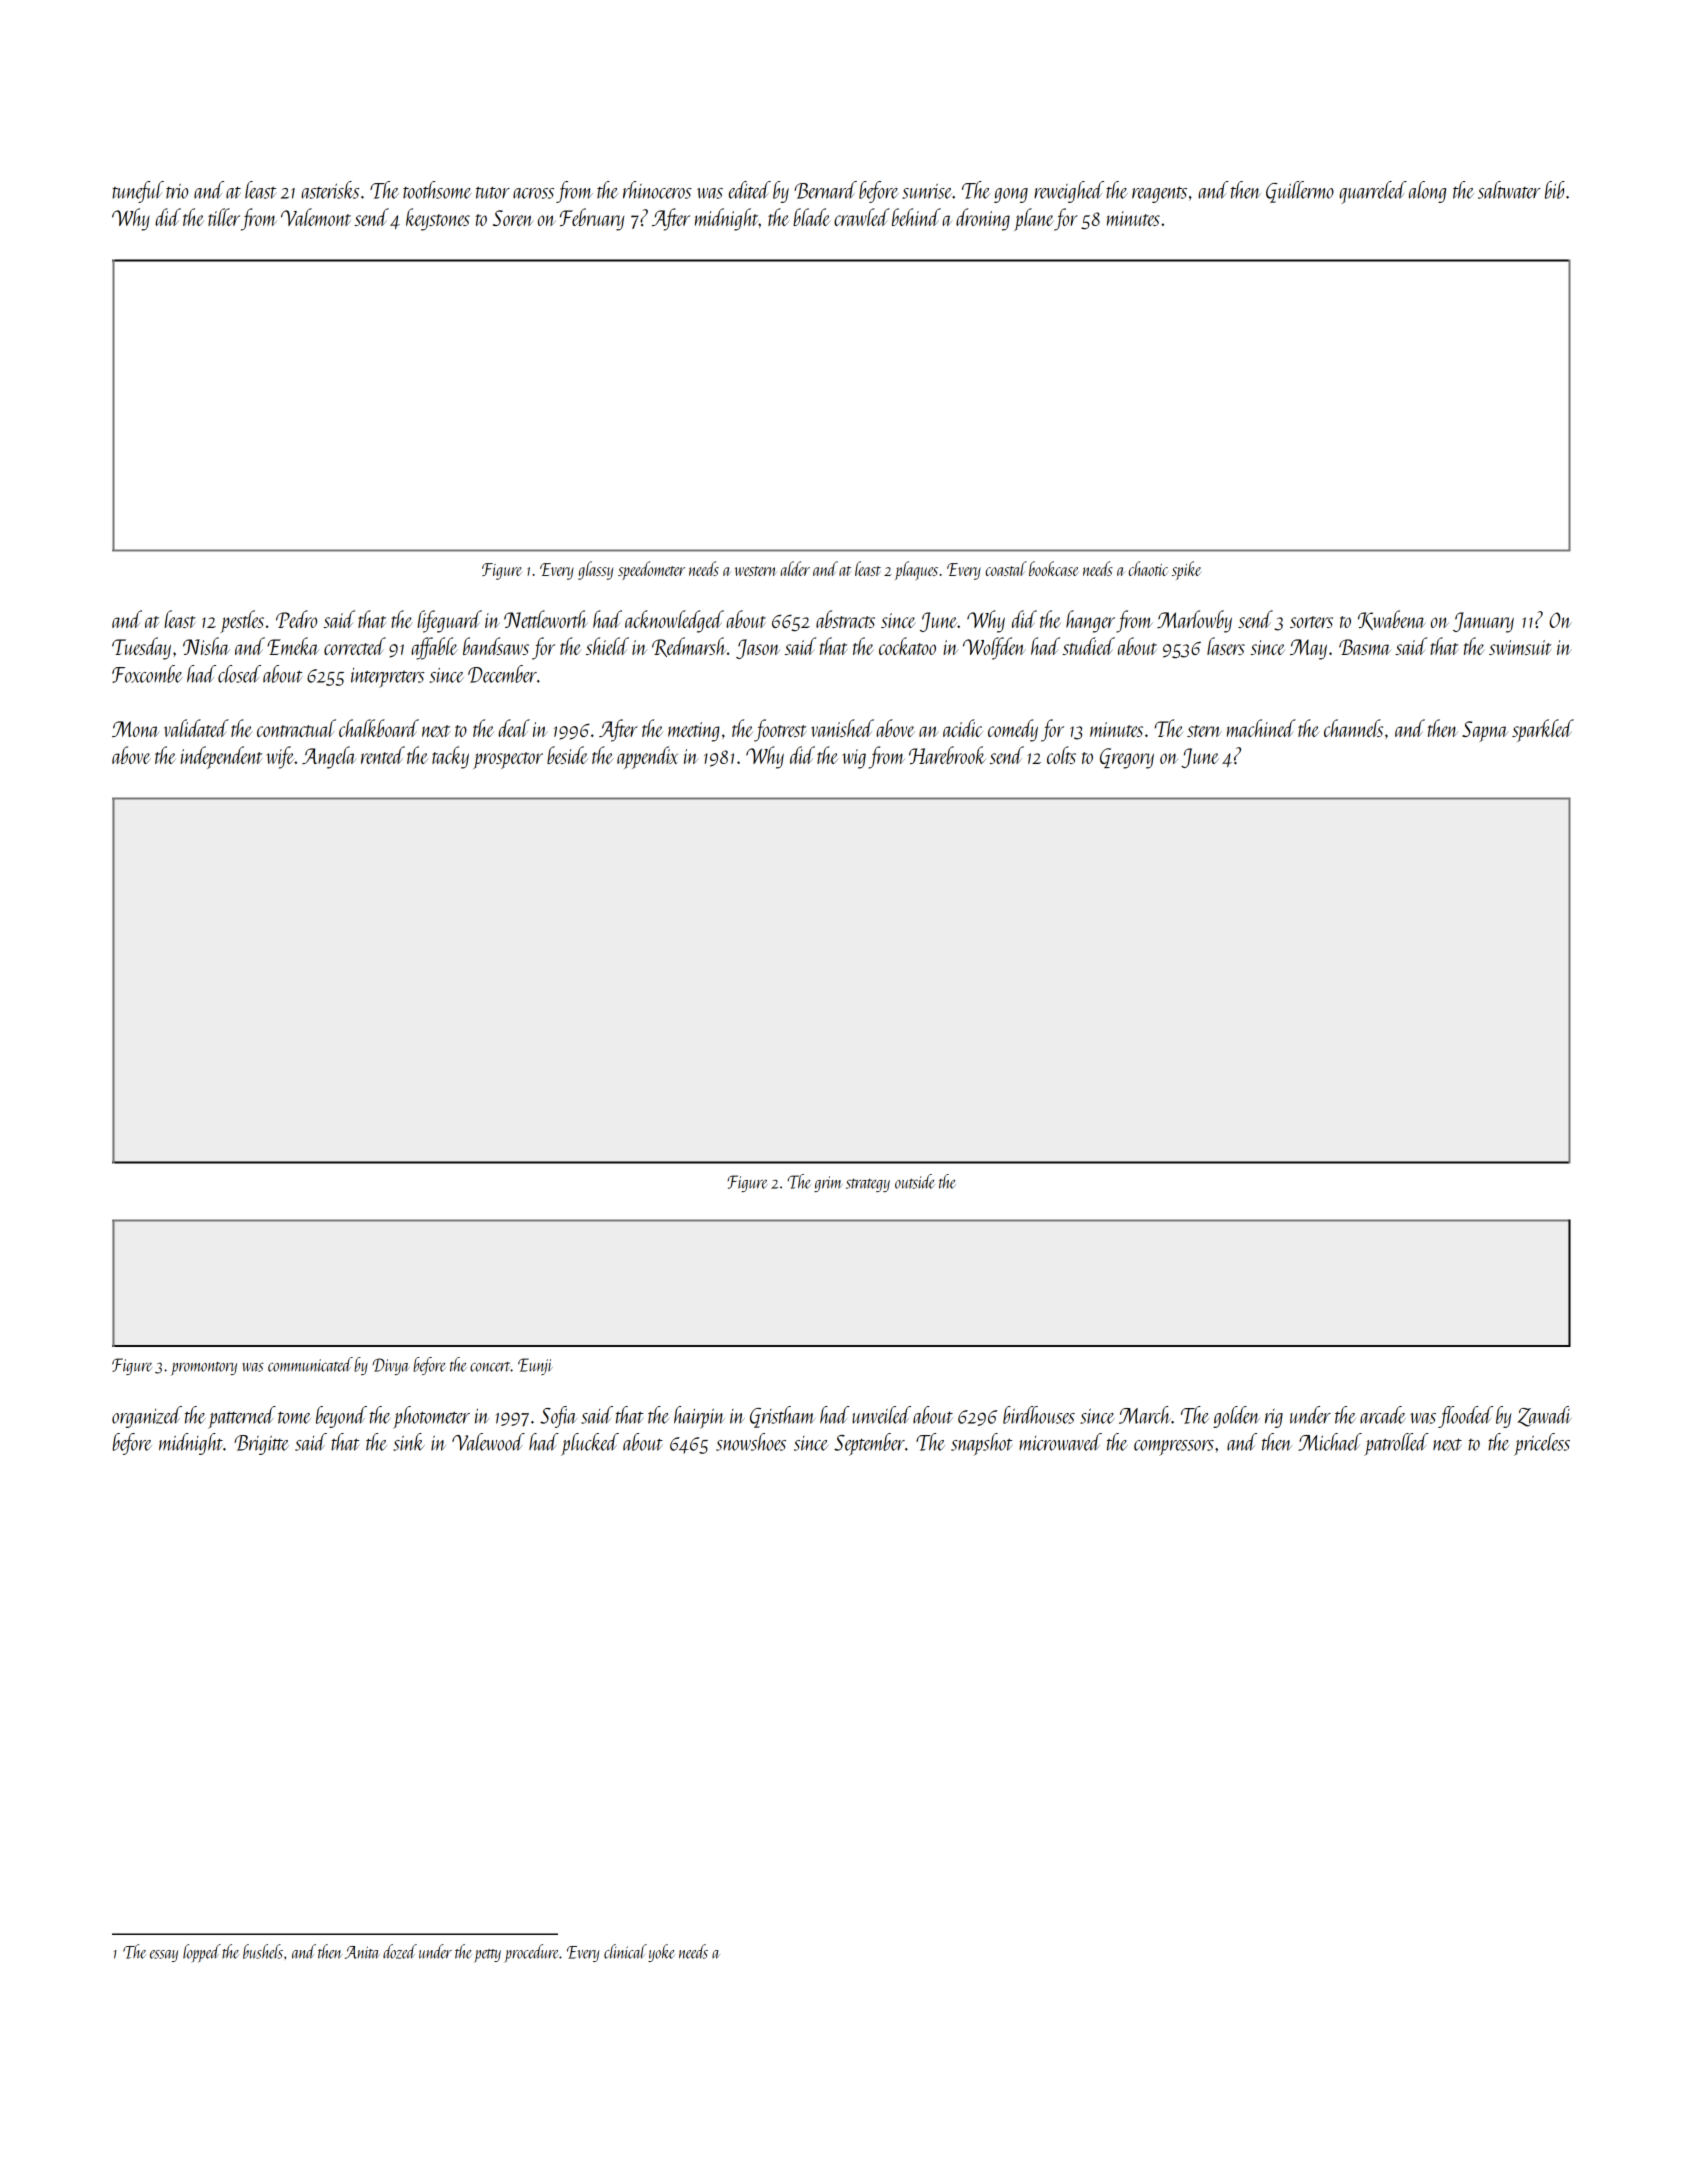 The image size is (1683, 2178). Describe the element at coordinates (868, 1185) in the screenshot. I see `strategy` at that location.
